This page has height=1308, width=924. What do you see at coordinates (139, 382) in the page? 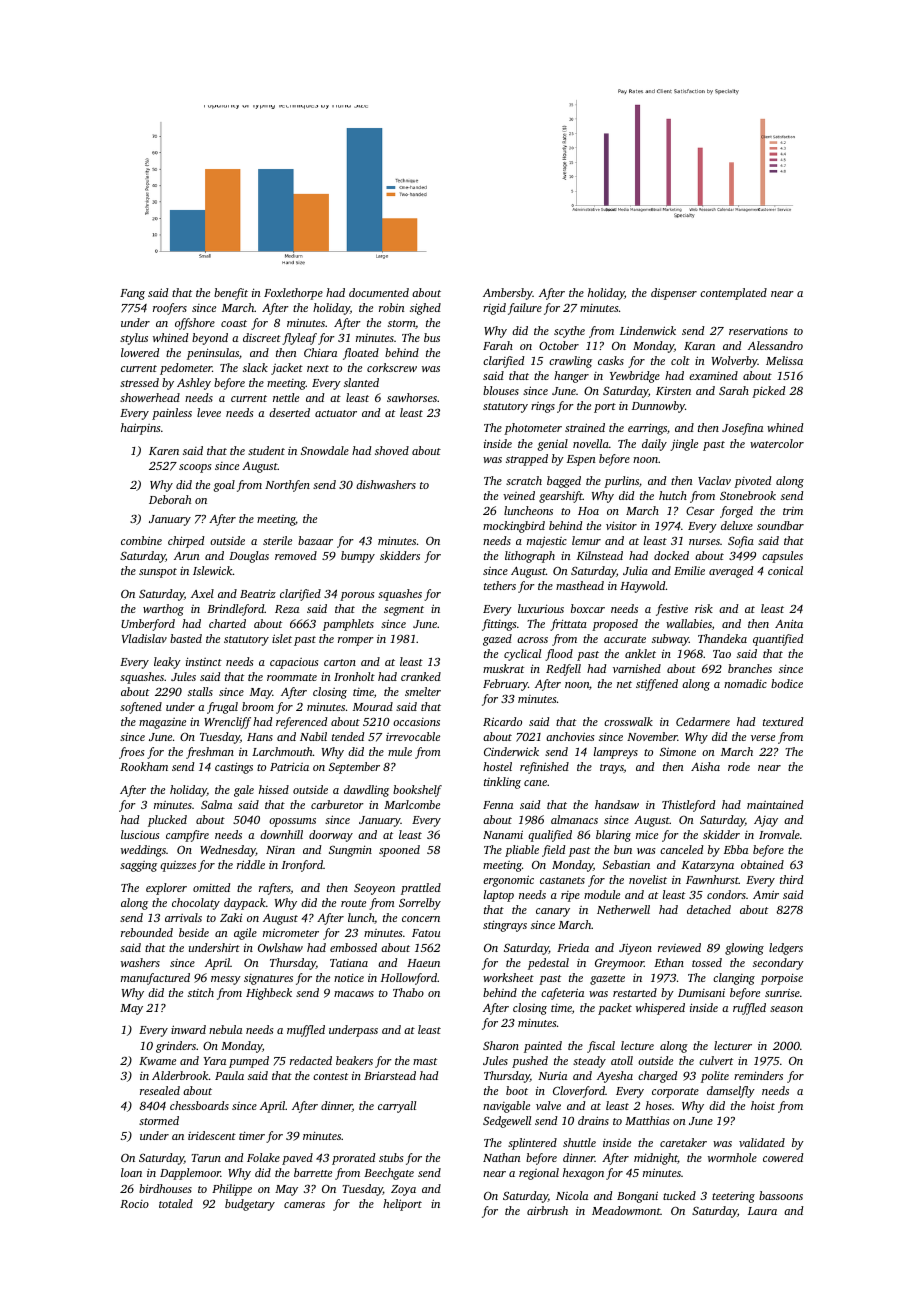
I see `stressed` at bounding box center [139, 382].
